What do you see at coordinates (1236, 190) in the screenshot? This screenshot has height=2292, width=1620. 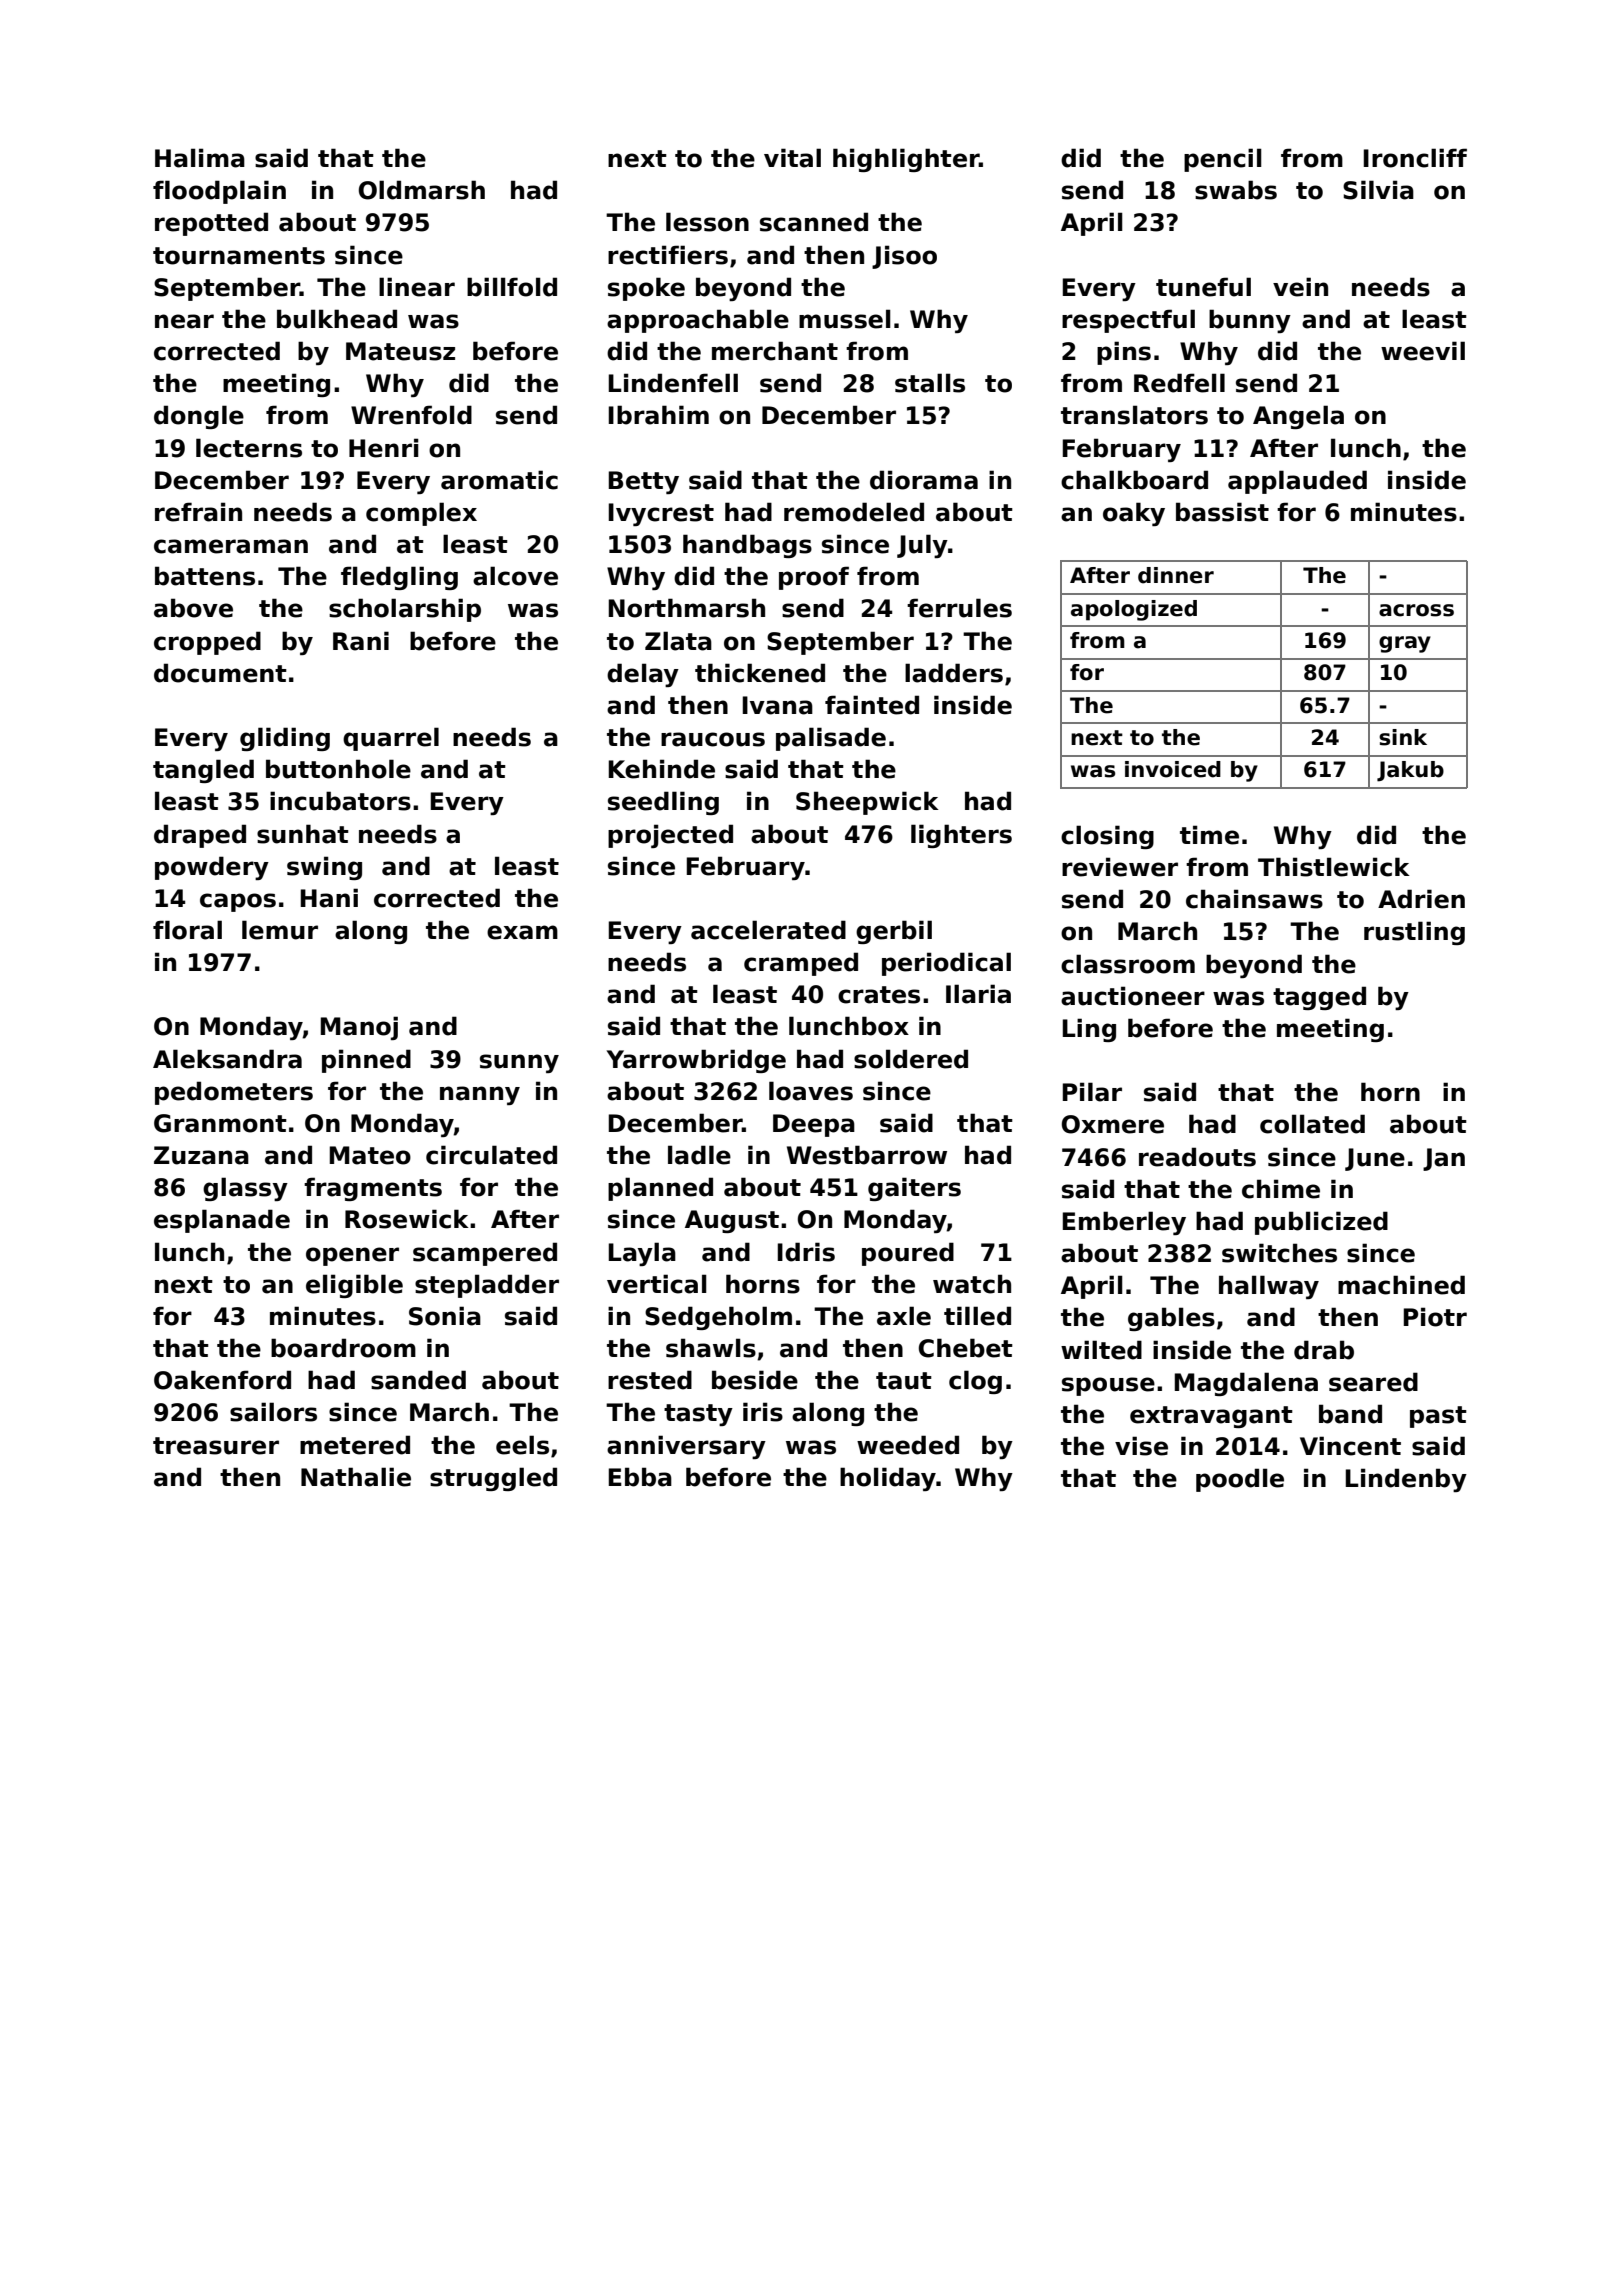 I see `swabs` at bounding box center [1236, 190].
